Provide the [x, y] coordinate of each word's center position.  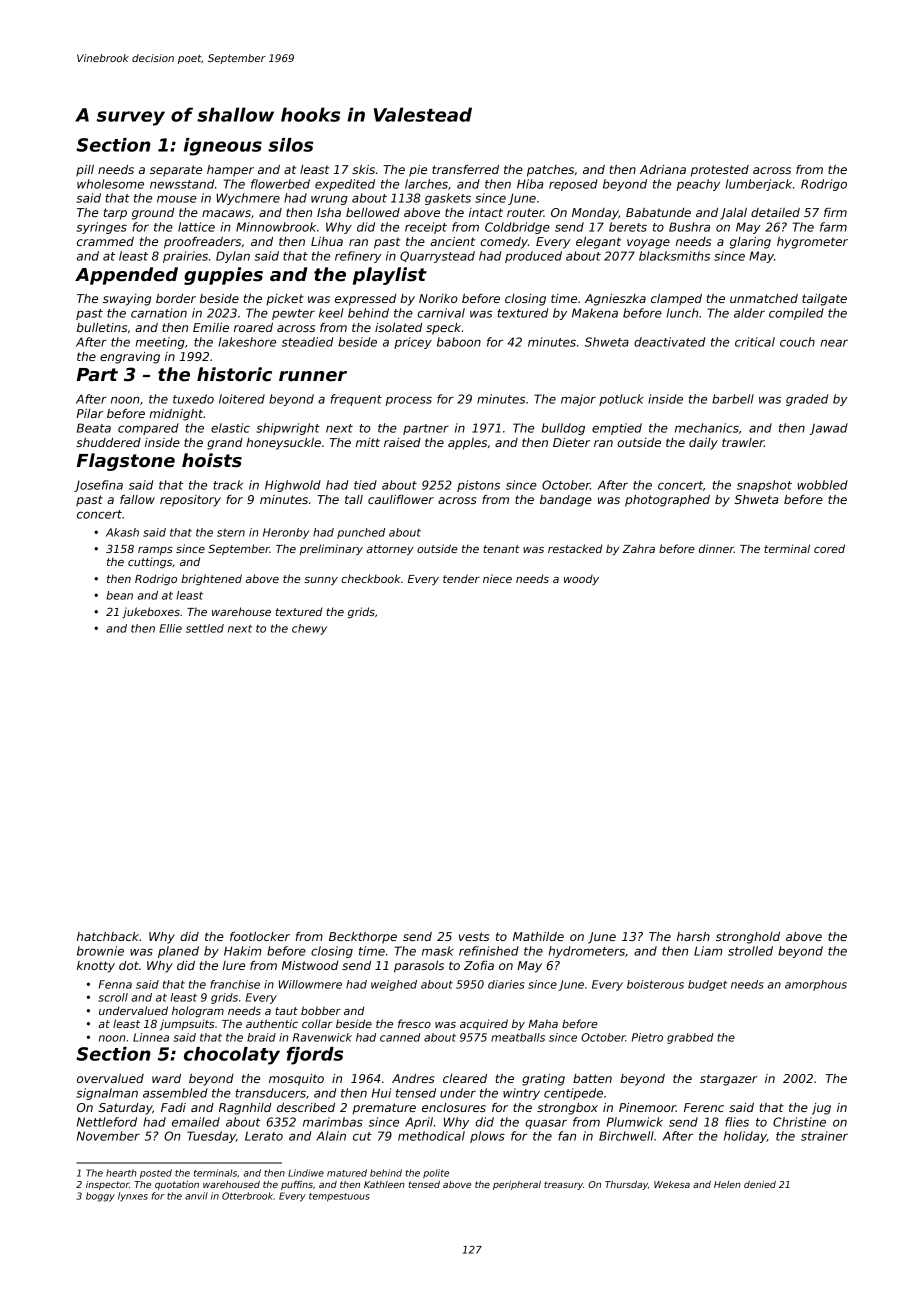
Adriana [663, 169]
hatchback [108, 936]
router [525, 212]
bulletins [102, 327]
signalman [107, 1094]
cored [829, 548]
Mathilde [538, 936]
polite [436, 1174]
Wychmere [248, 199]
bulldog [563, 429]
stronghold [748, 938]
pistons [478, 486]
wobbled [822, 485]
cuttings [150, 562]
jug [821, 1109]
